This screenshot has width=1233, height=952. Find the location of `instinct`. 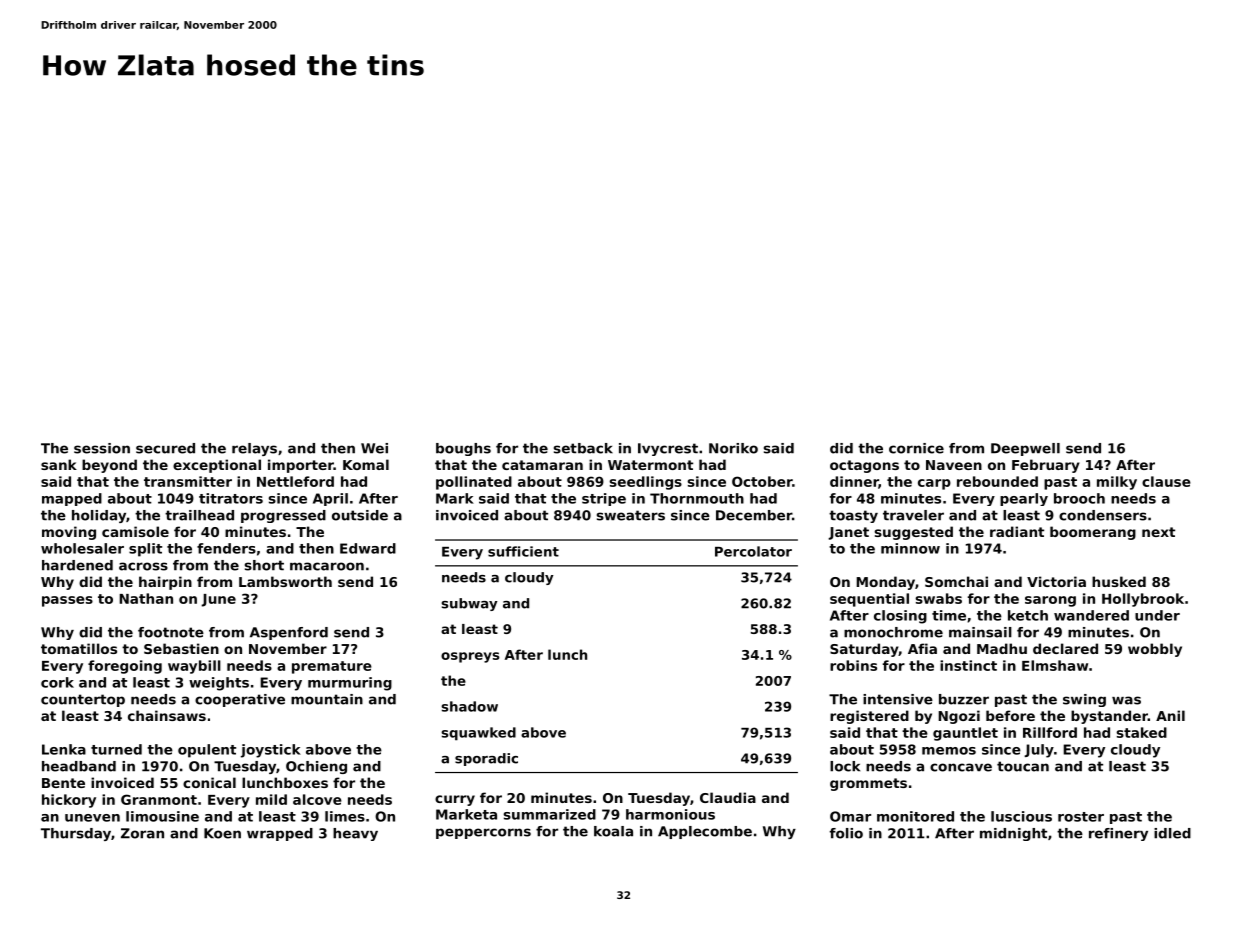

instinct is located at coordinates (968, 665).
